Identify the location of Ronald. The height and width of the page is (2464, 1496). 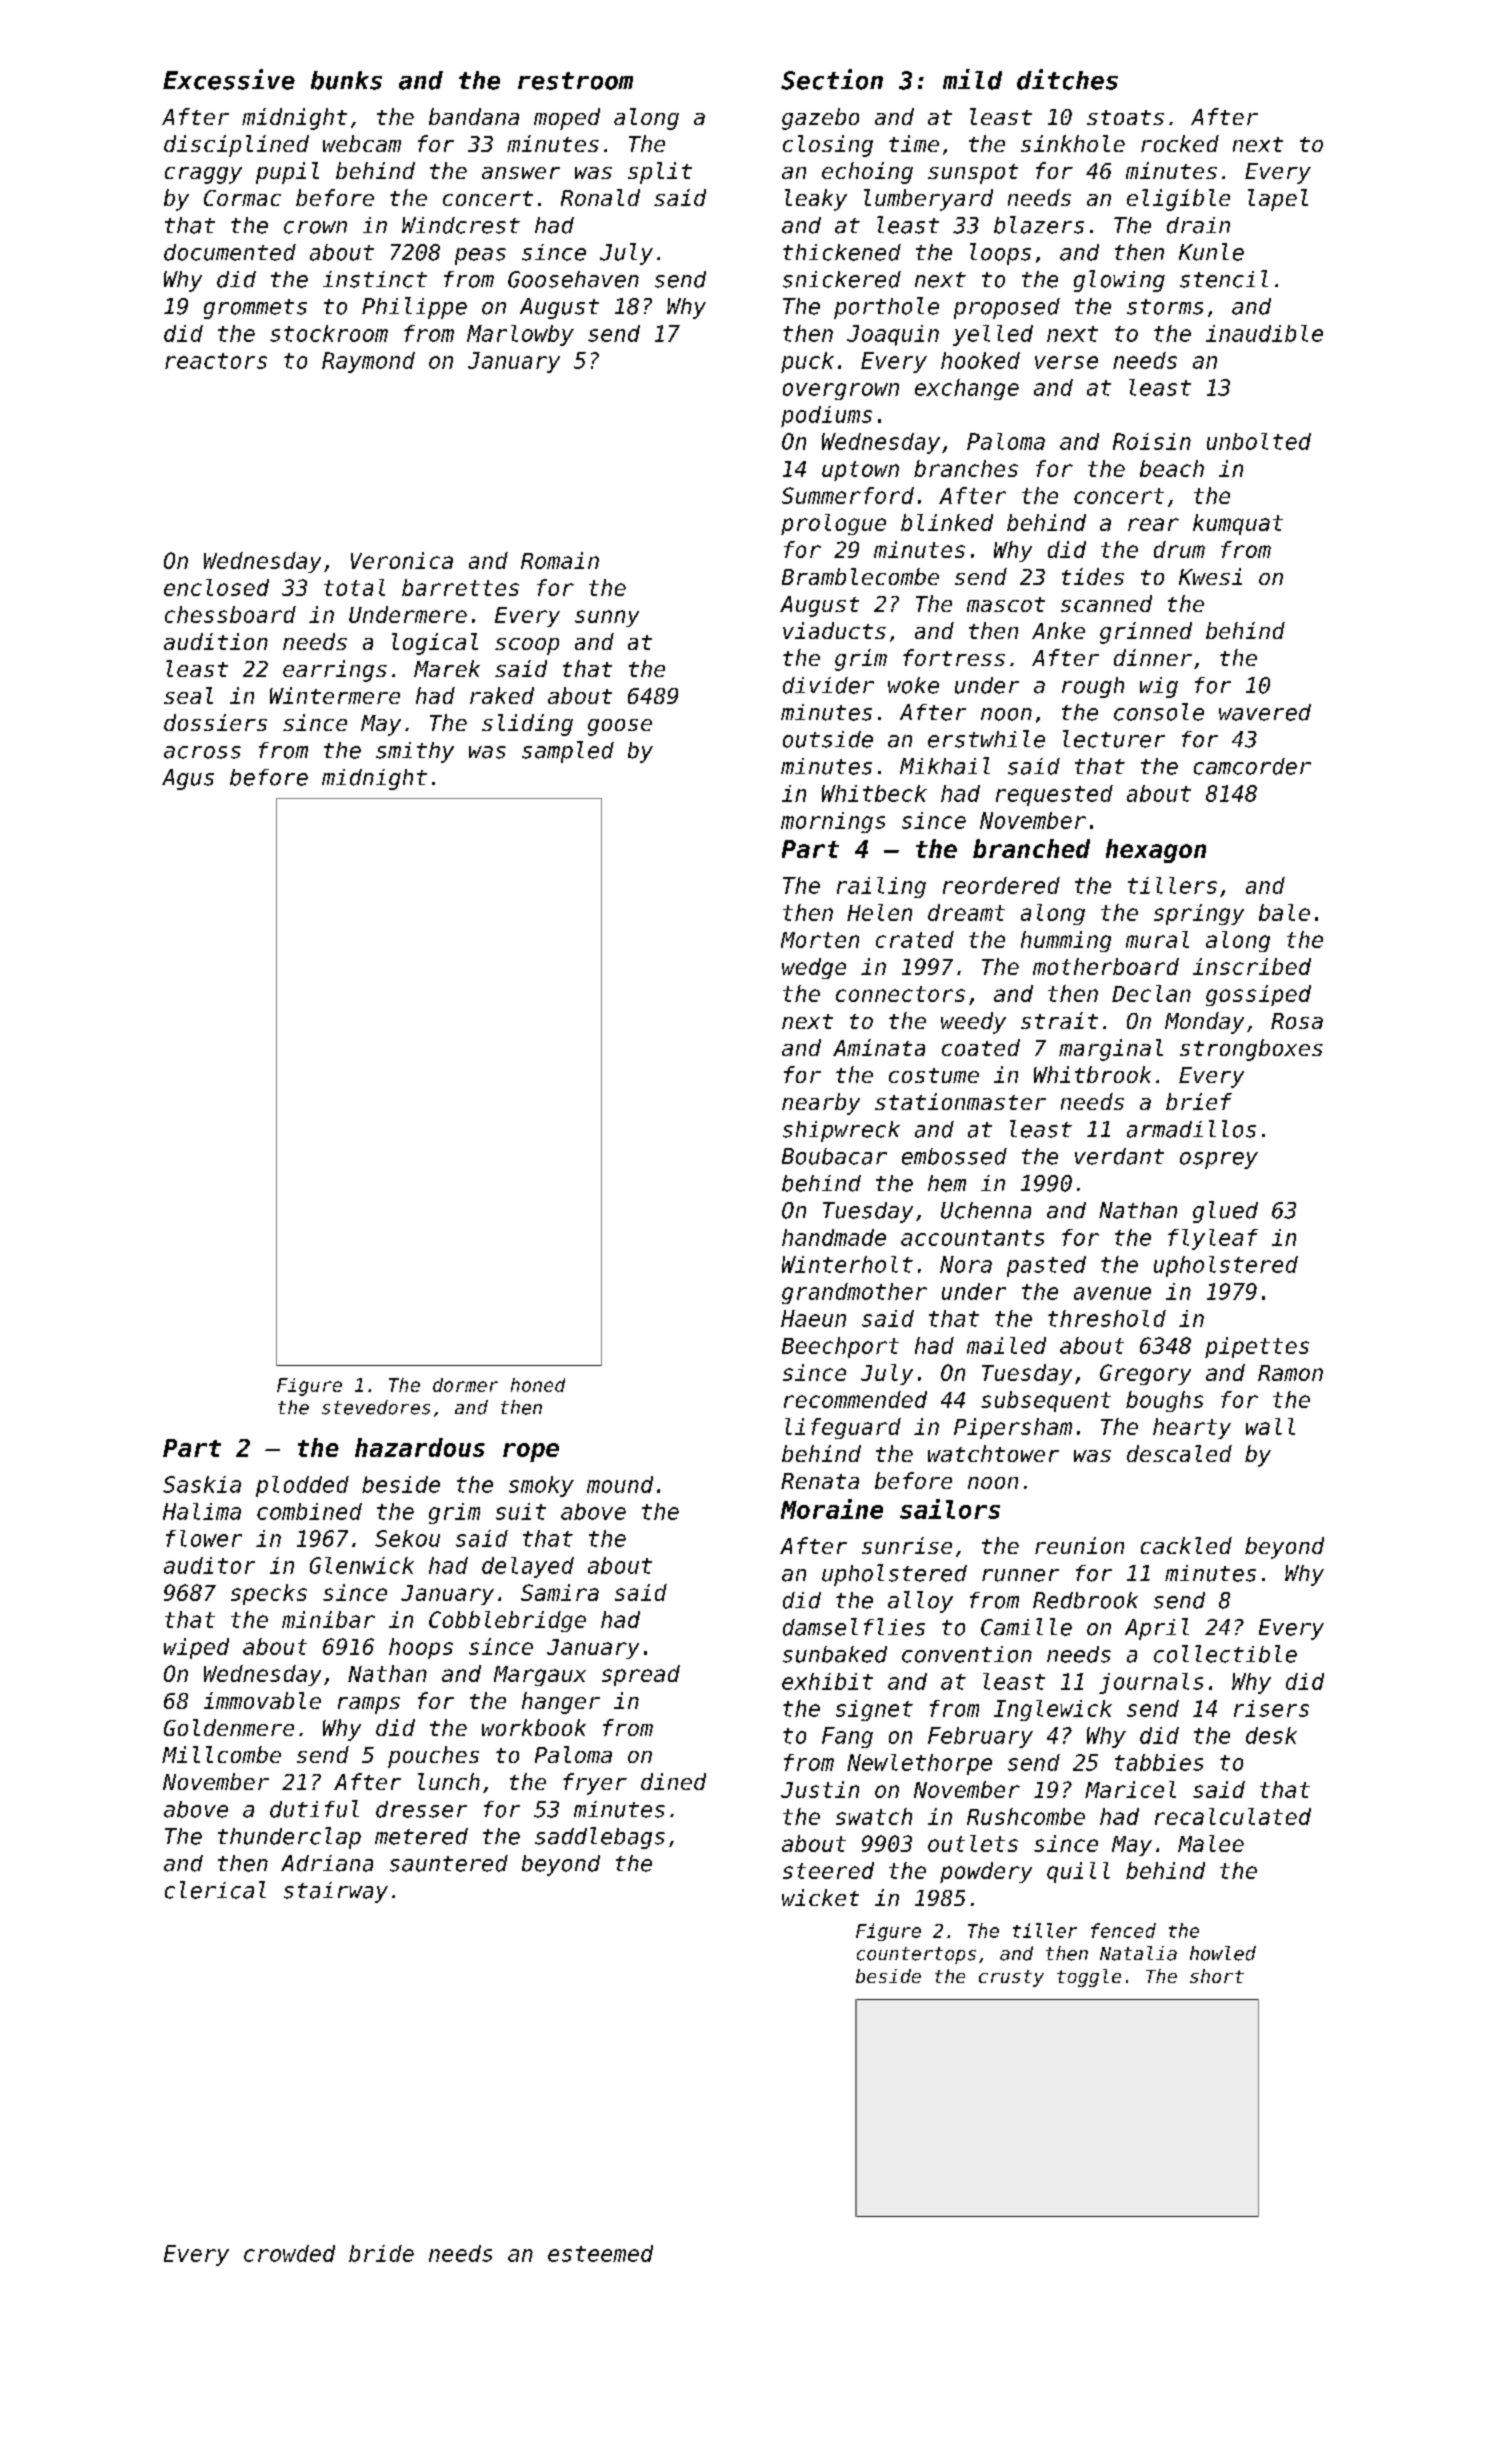
(600, 197).
